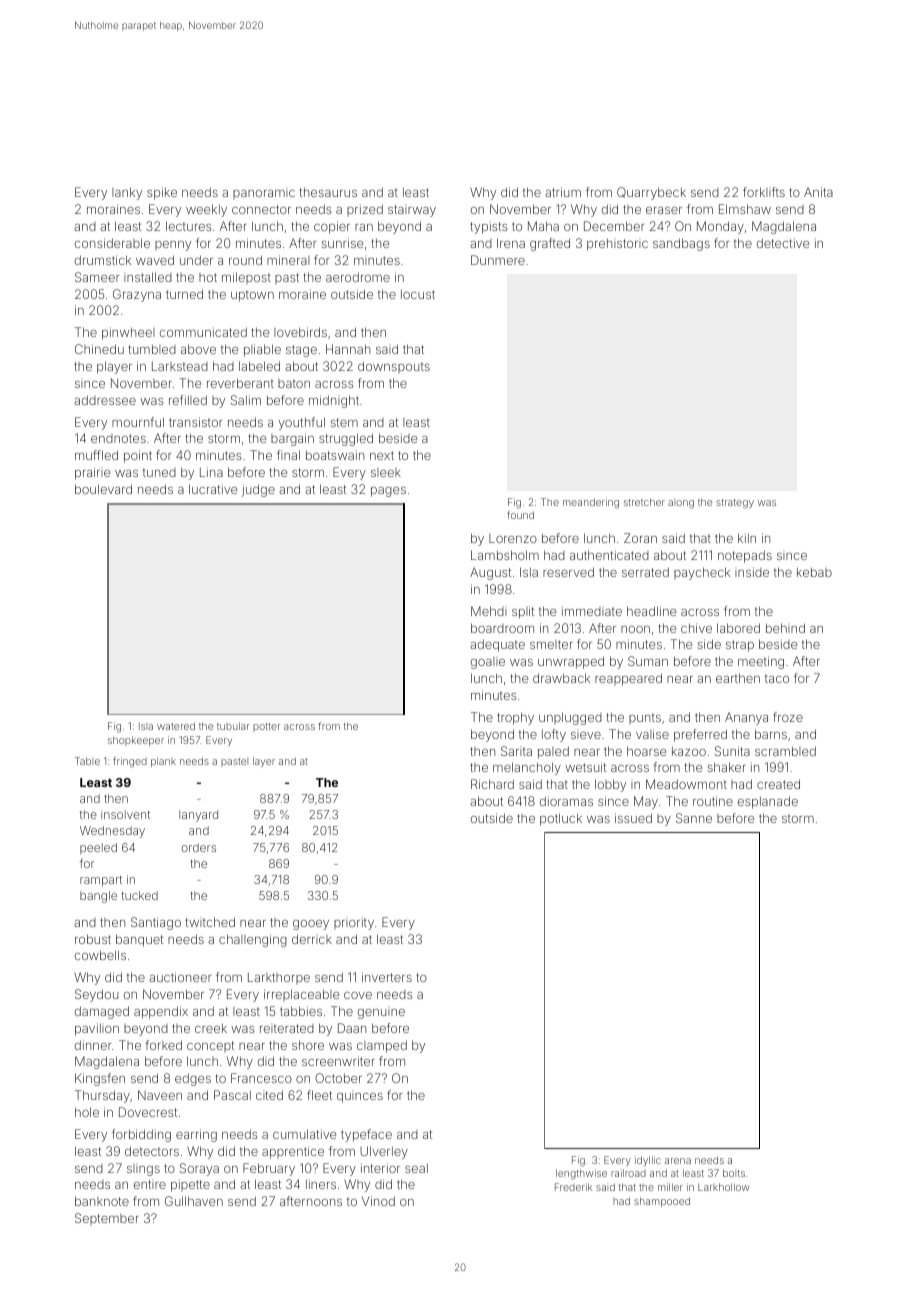  What do you see at coordinates (87, 761) in the image?
I see `Table` at bounding box center [87, 761].
